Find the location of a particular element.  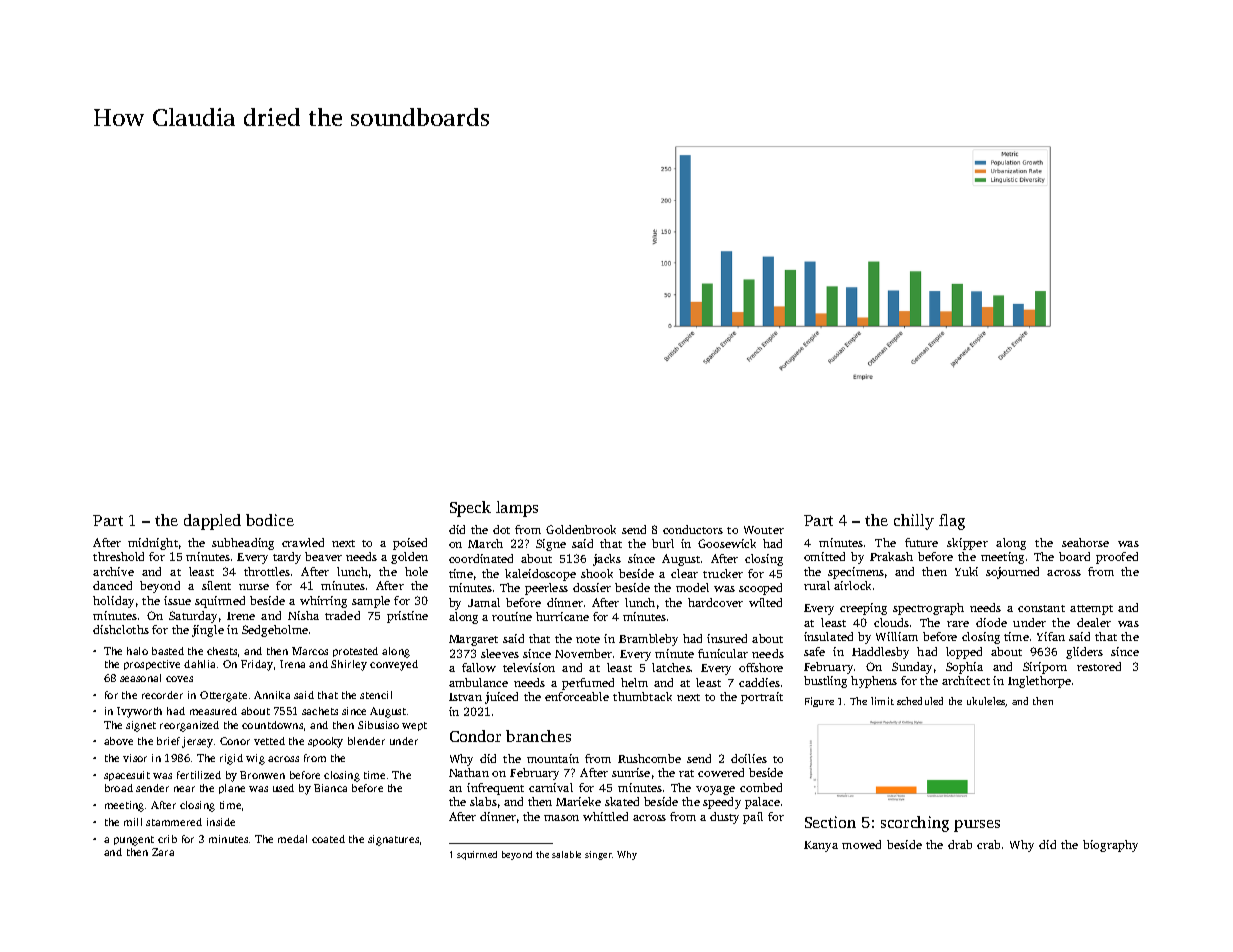

Sedgeholme is located at coordinates (275, 631).
